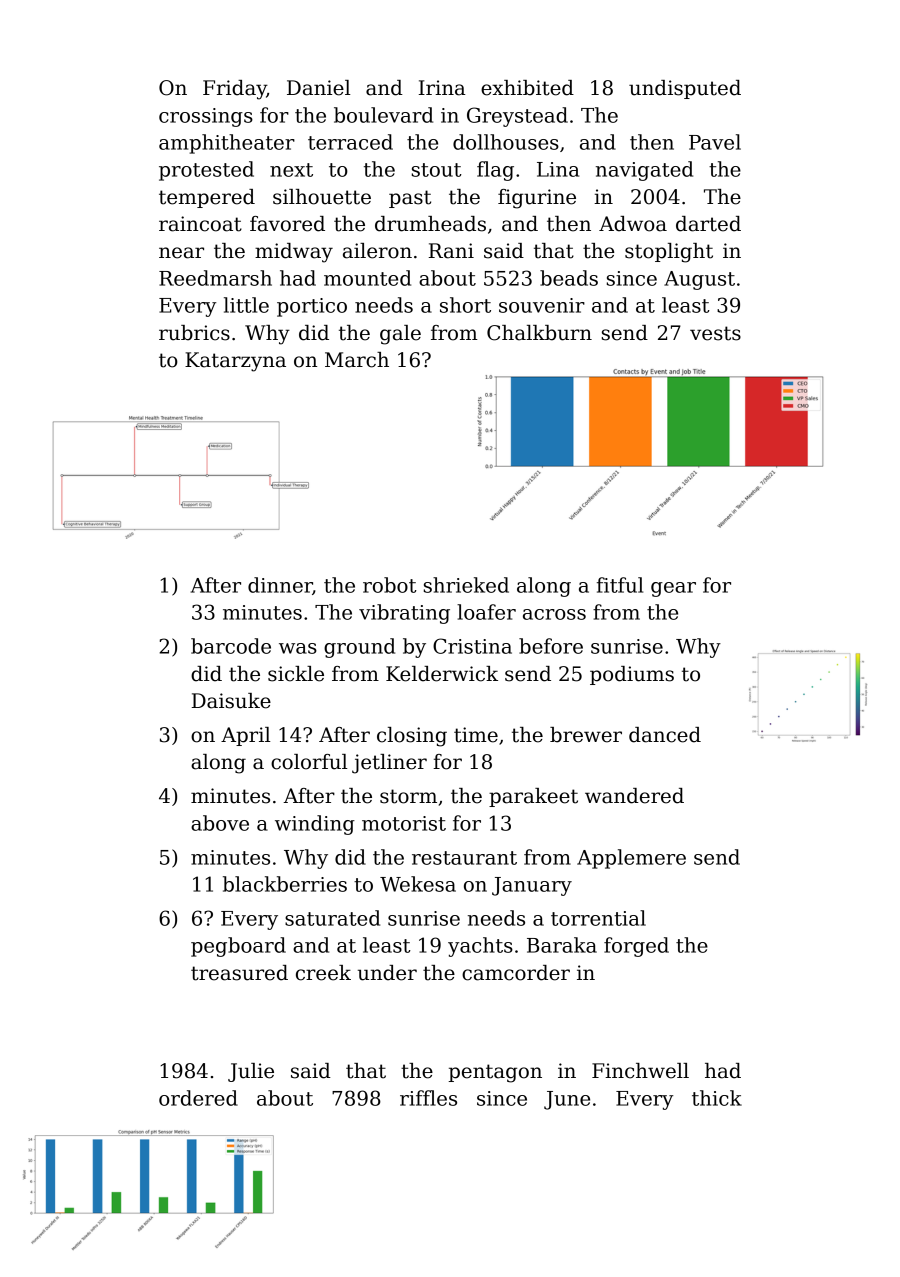 The height and width of the document is (1277, 900). I want to click on undisputed, so click(685, 89).
